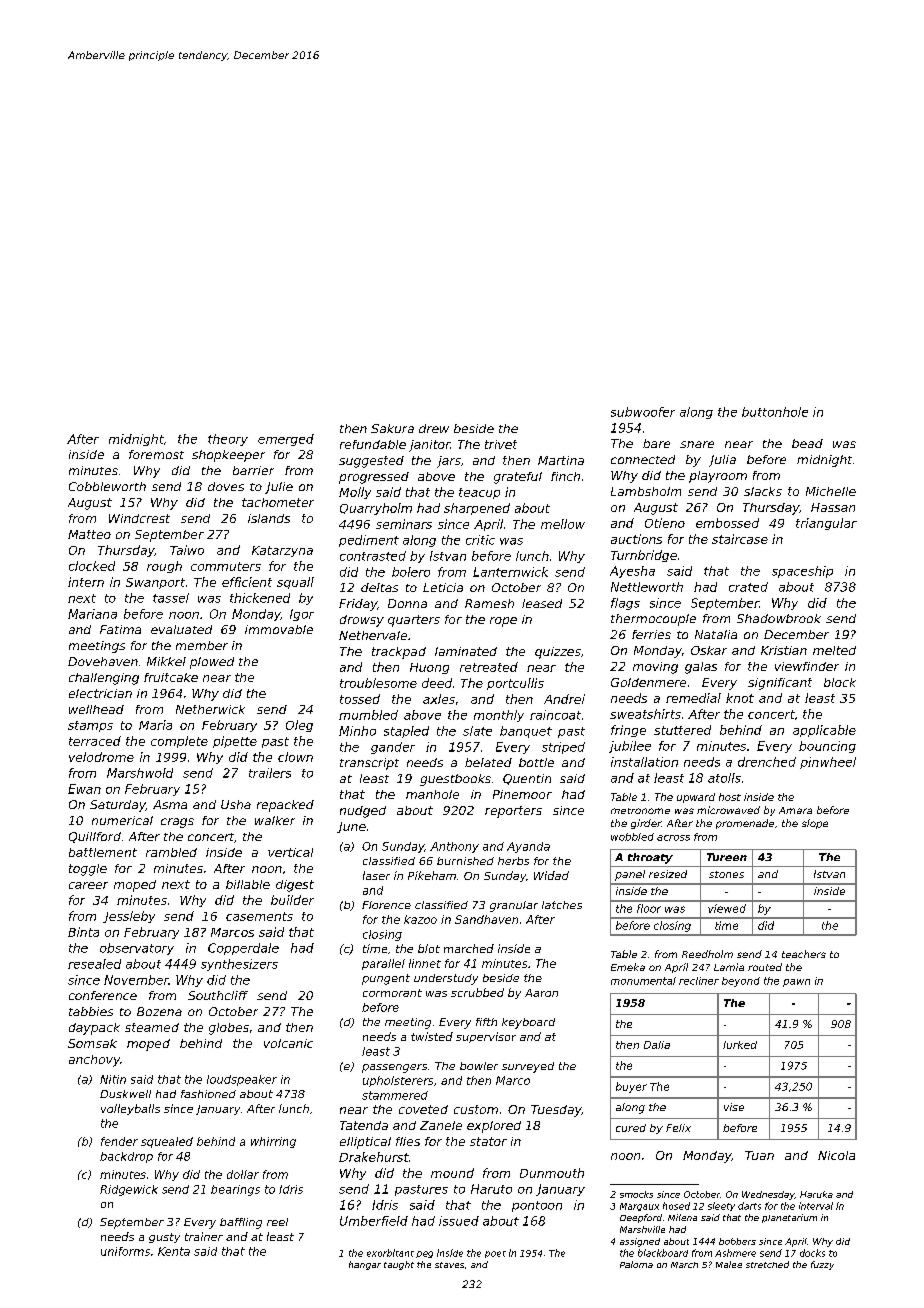 This screenshot has height=1308, width=924. Describe the element at coordinates (432, 1036) in the screenshot. I see `twisted` at that location.
